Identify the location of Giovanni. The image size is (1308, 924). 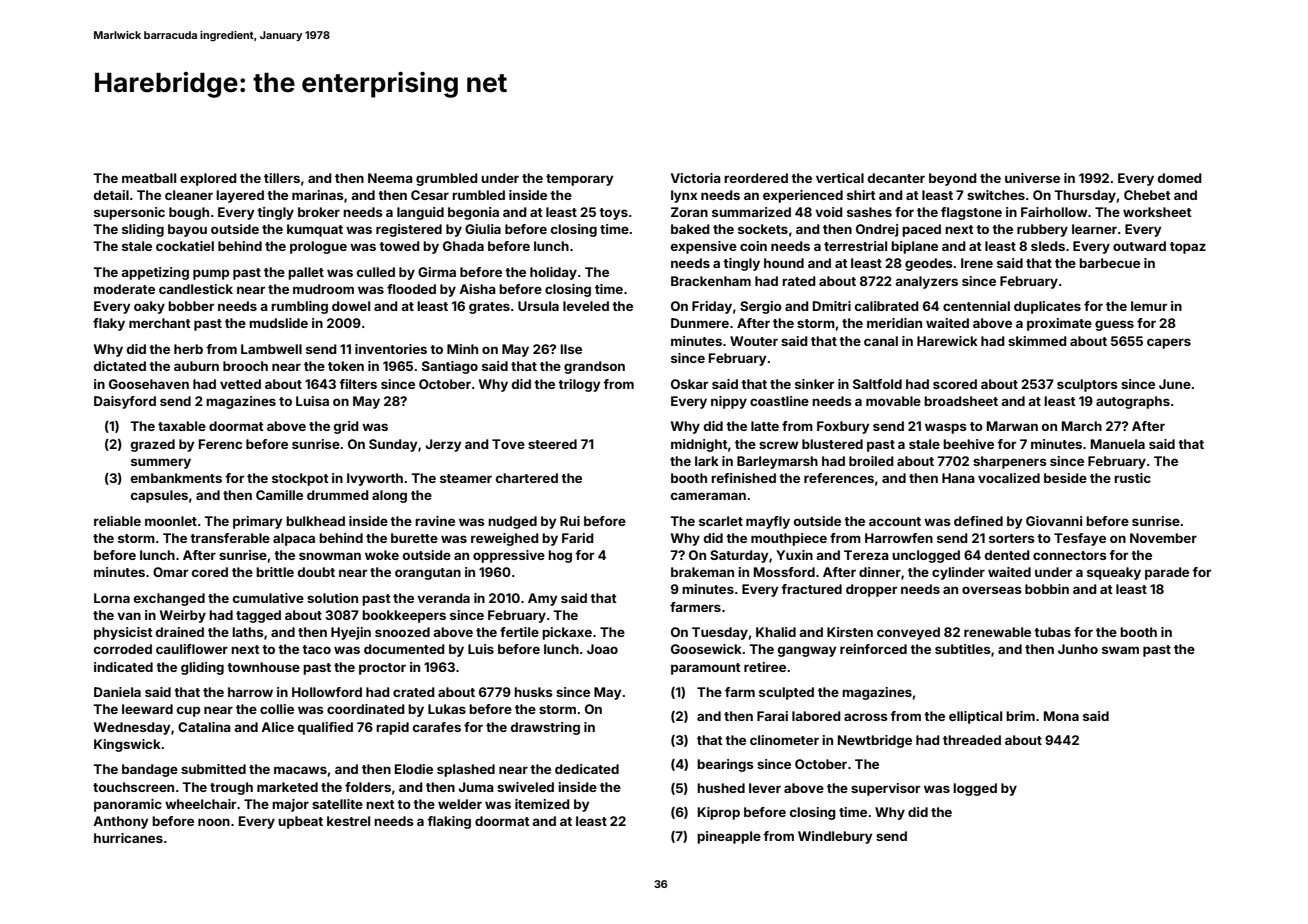
(1054, 521).
